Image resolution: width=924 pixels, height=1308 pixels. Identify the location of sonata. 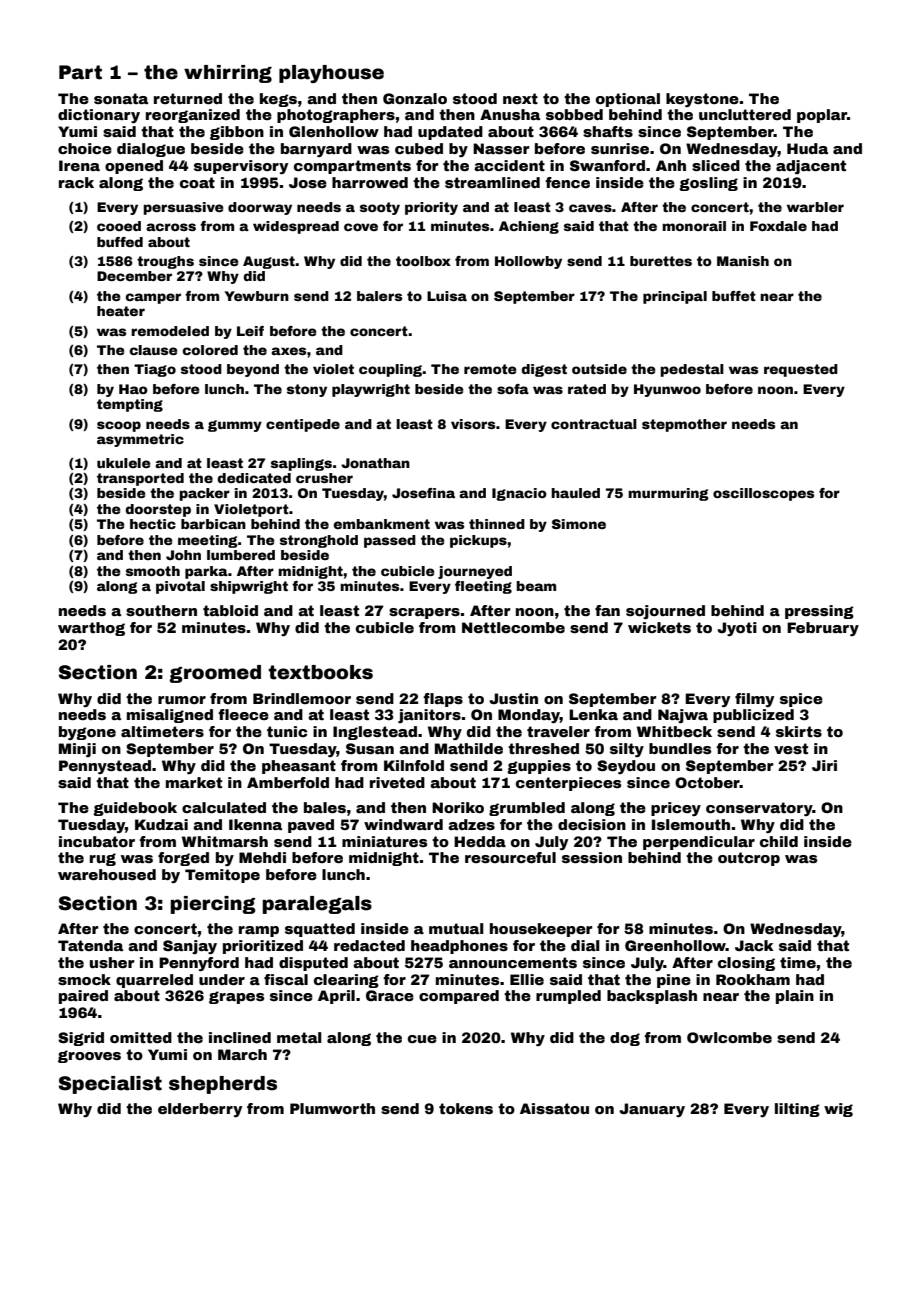
(121, 98).
